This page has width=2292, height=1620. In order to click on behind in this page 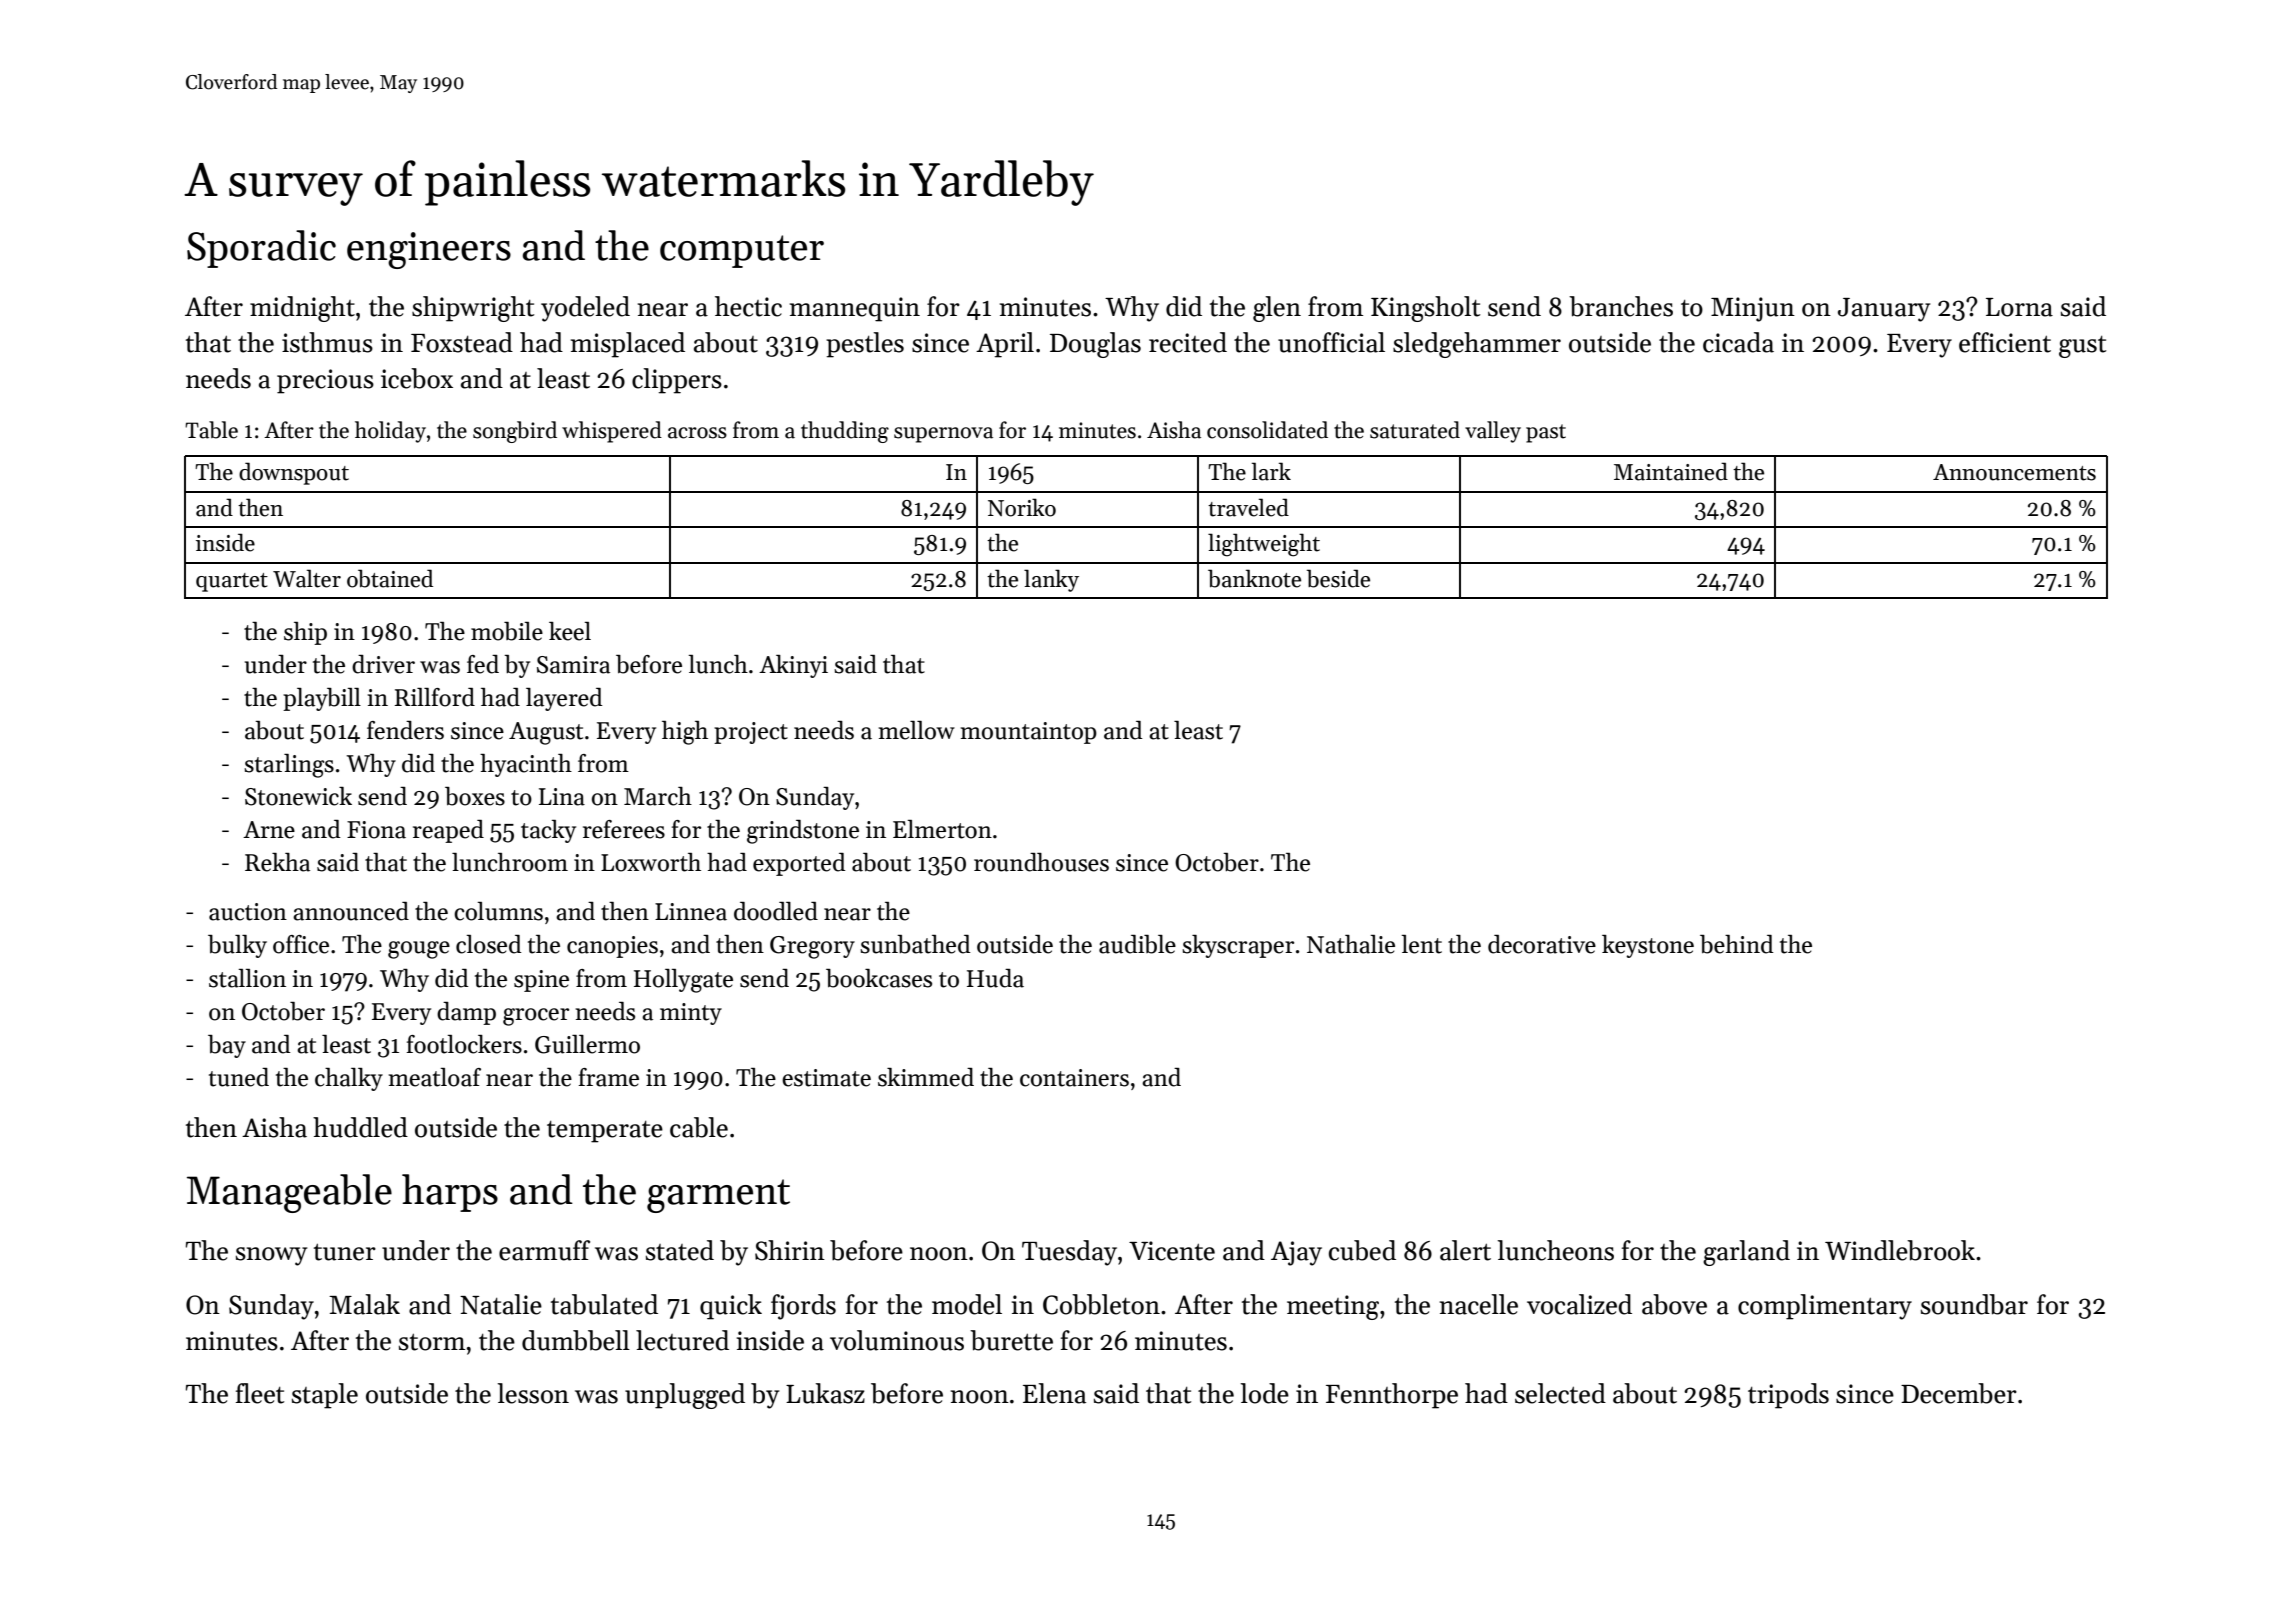, I will do `click(1737, 944)`.
